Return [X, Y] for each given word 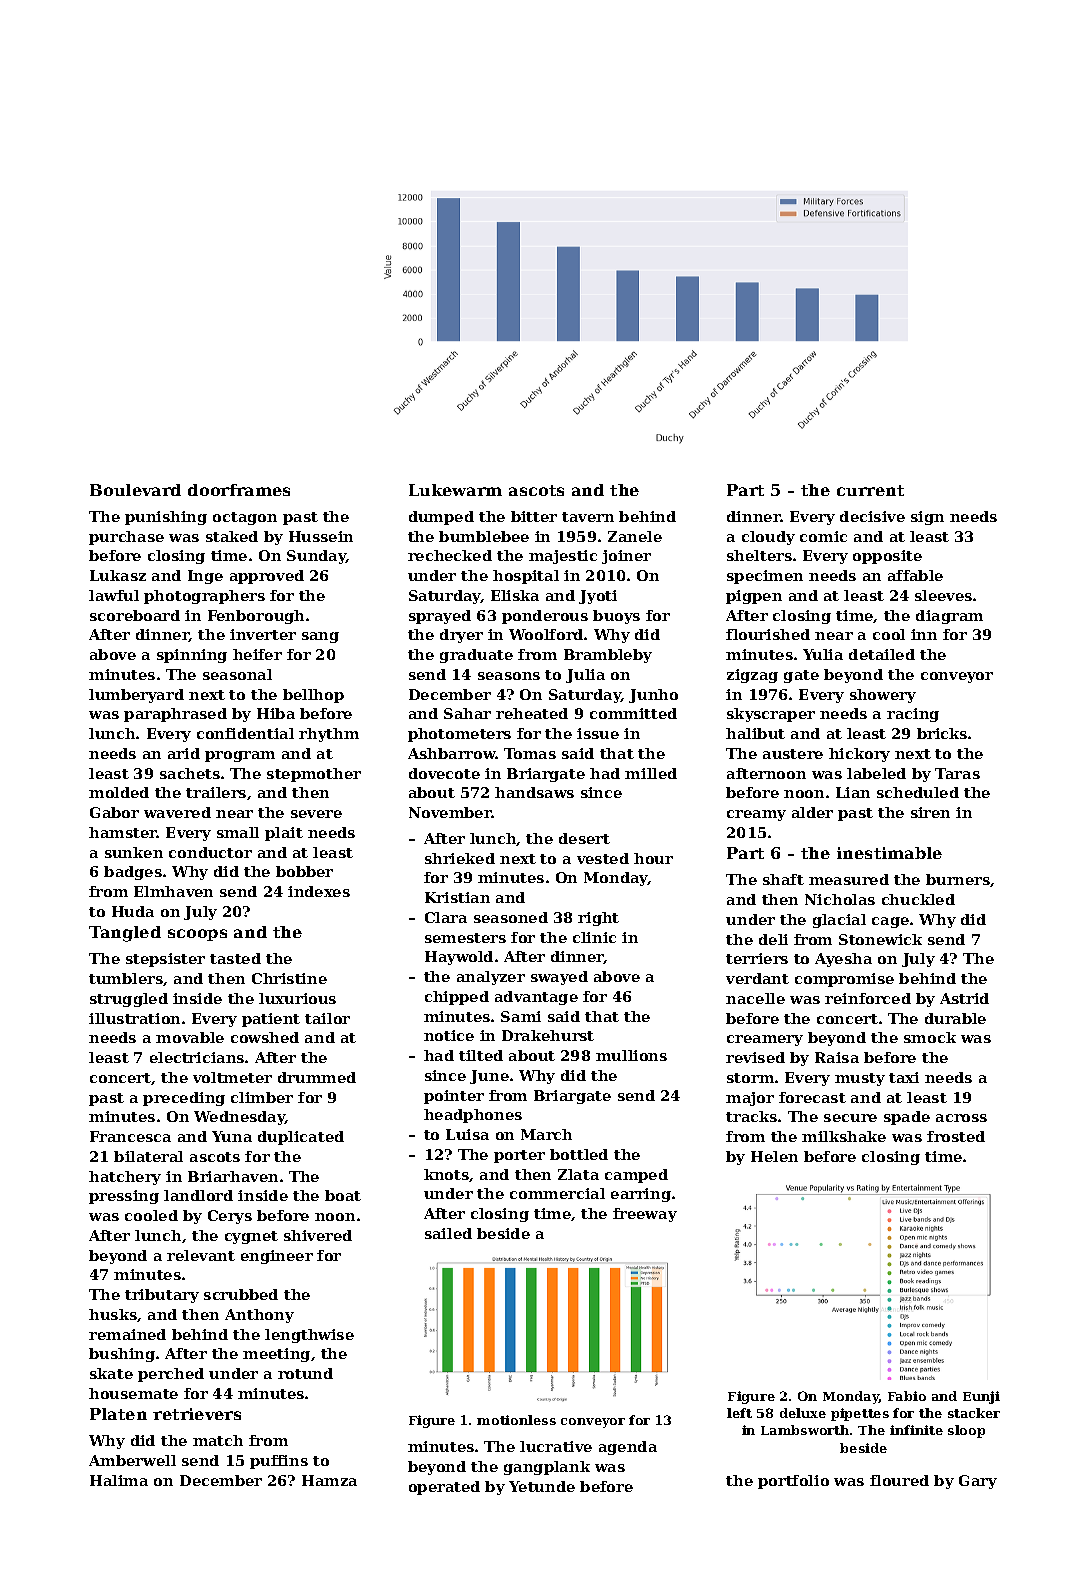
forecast [812, 1097]
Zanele [635, 536]
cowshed [265, 1037]
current [870, 490]
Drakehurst [548, 1035]
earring [641, 1195]
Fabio [907, 1396]
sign [927, 518]
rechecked [450, 555]
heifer [257, 654]
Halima [119, 1480]
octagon [245, 518]
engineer [277, 1257]
